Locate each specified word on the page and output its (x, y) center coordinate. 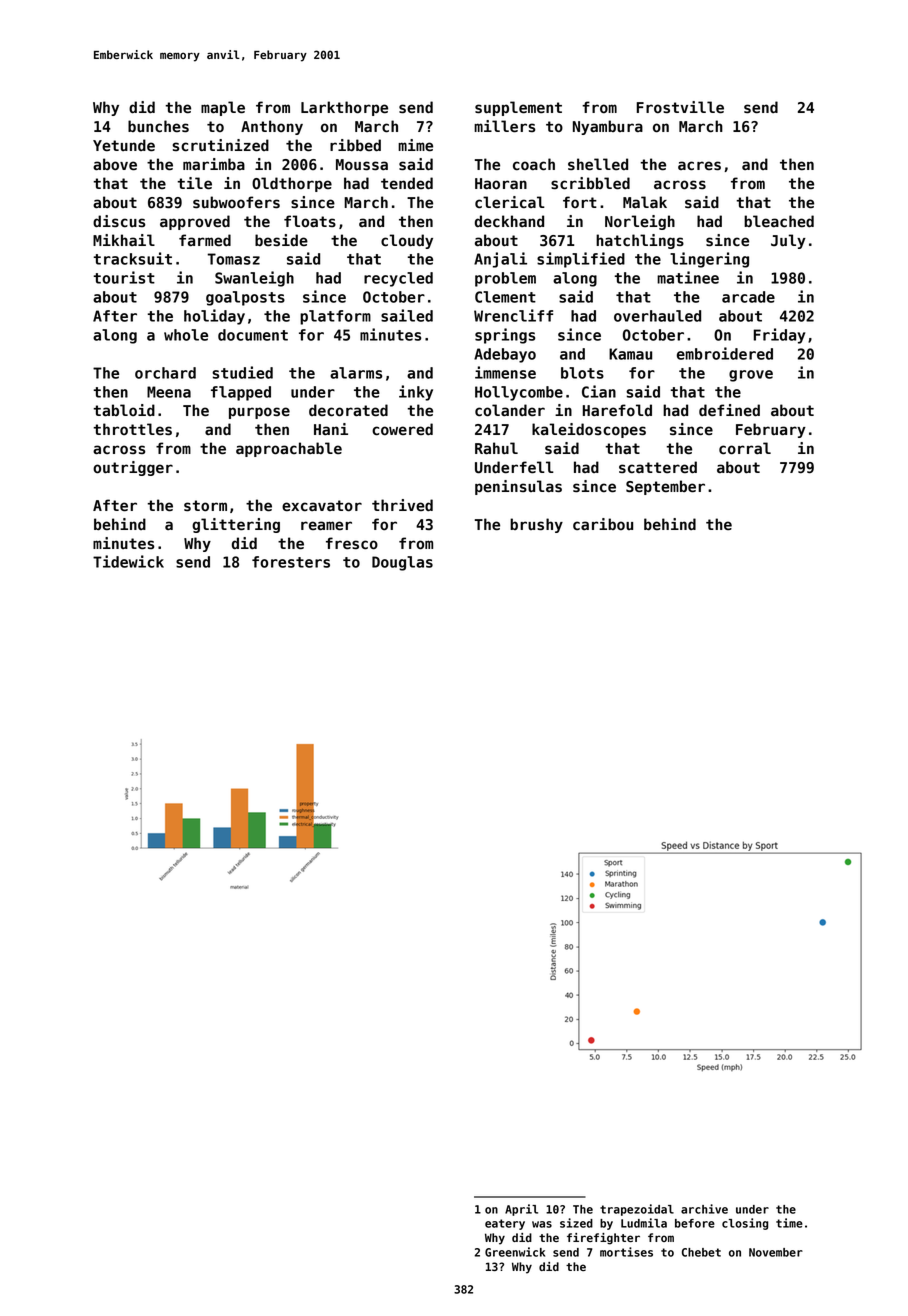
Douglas (402, 563)
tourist (124, 277)
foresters (291, 562)
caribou (603, 524)
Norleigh (640, 222)
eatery (505, 1224)
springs (505, 336)
